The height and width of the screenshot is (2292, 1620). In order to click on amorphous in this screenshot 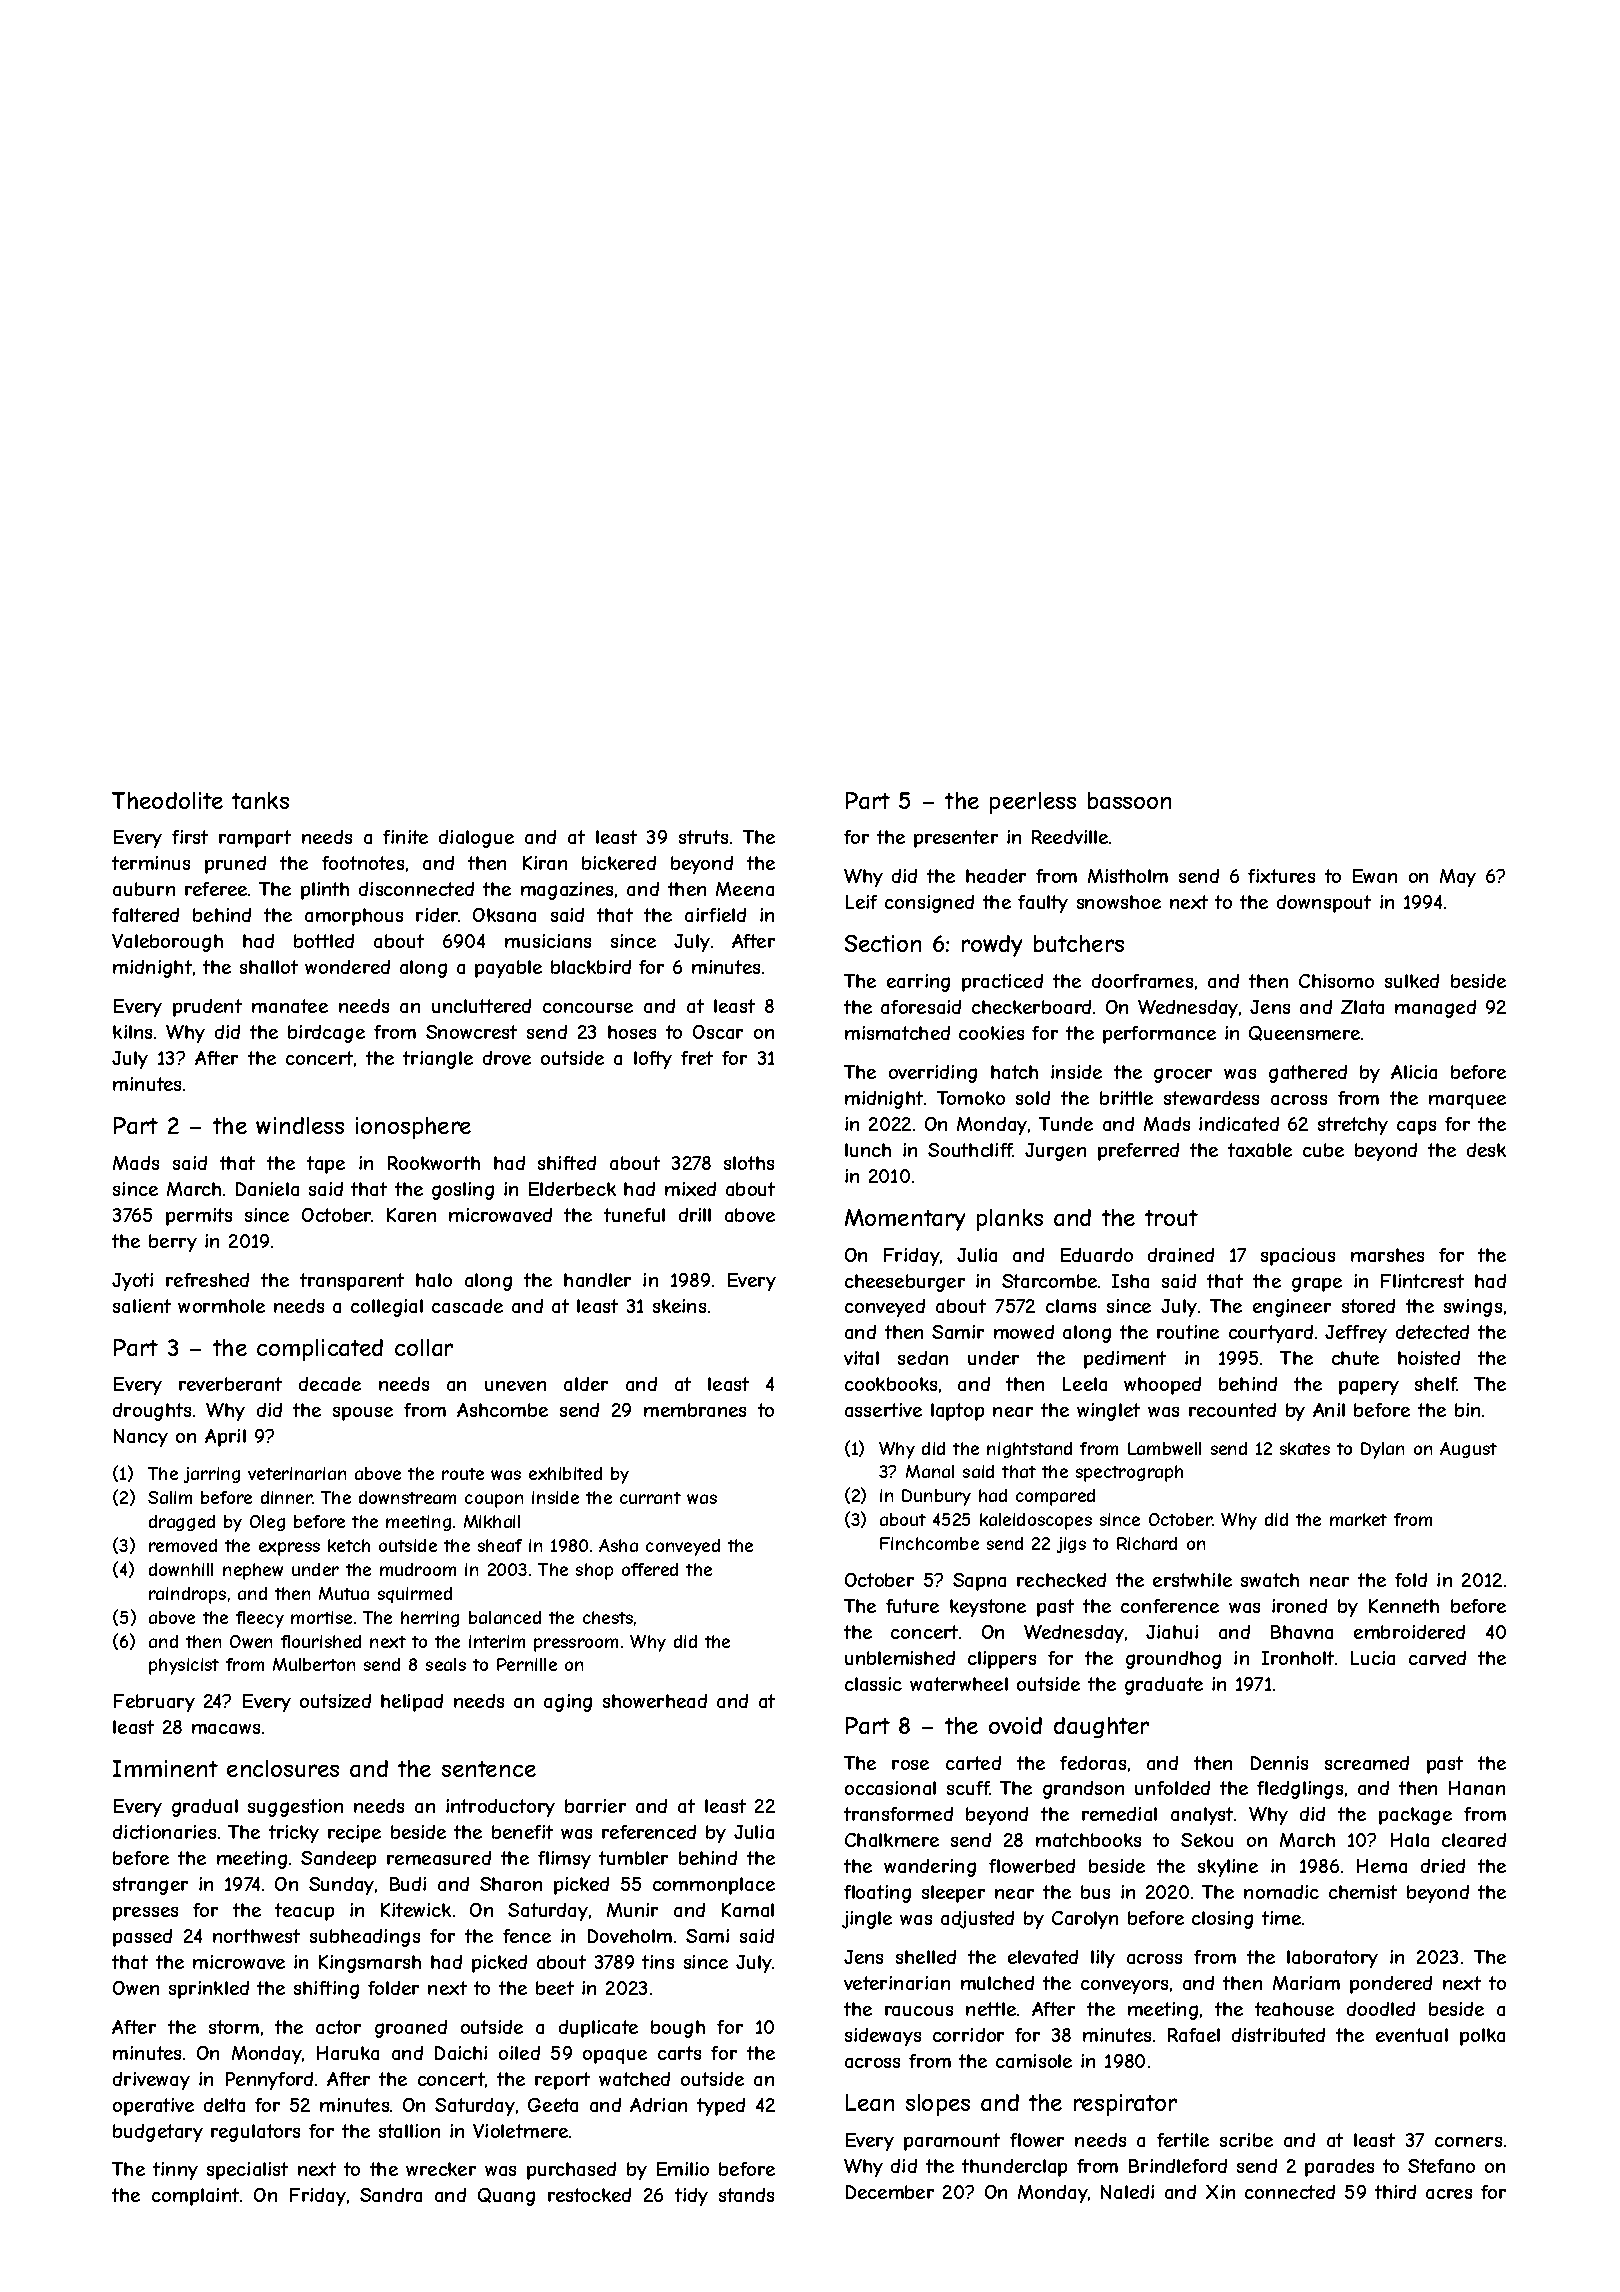, I will do `click(354, 917)`.
